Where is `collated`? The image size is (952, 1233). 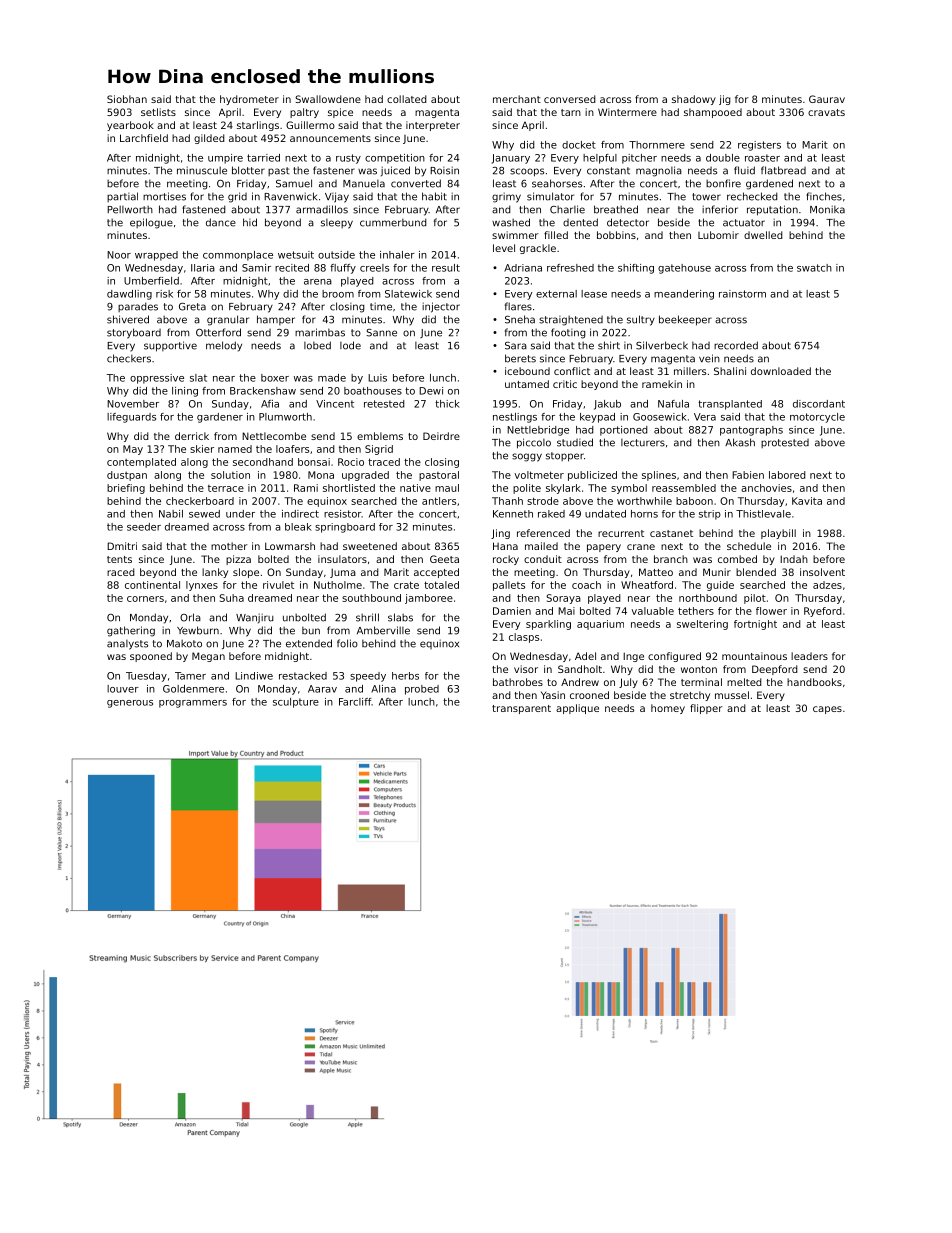 collated is located at coordinates (407, 99).
